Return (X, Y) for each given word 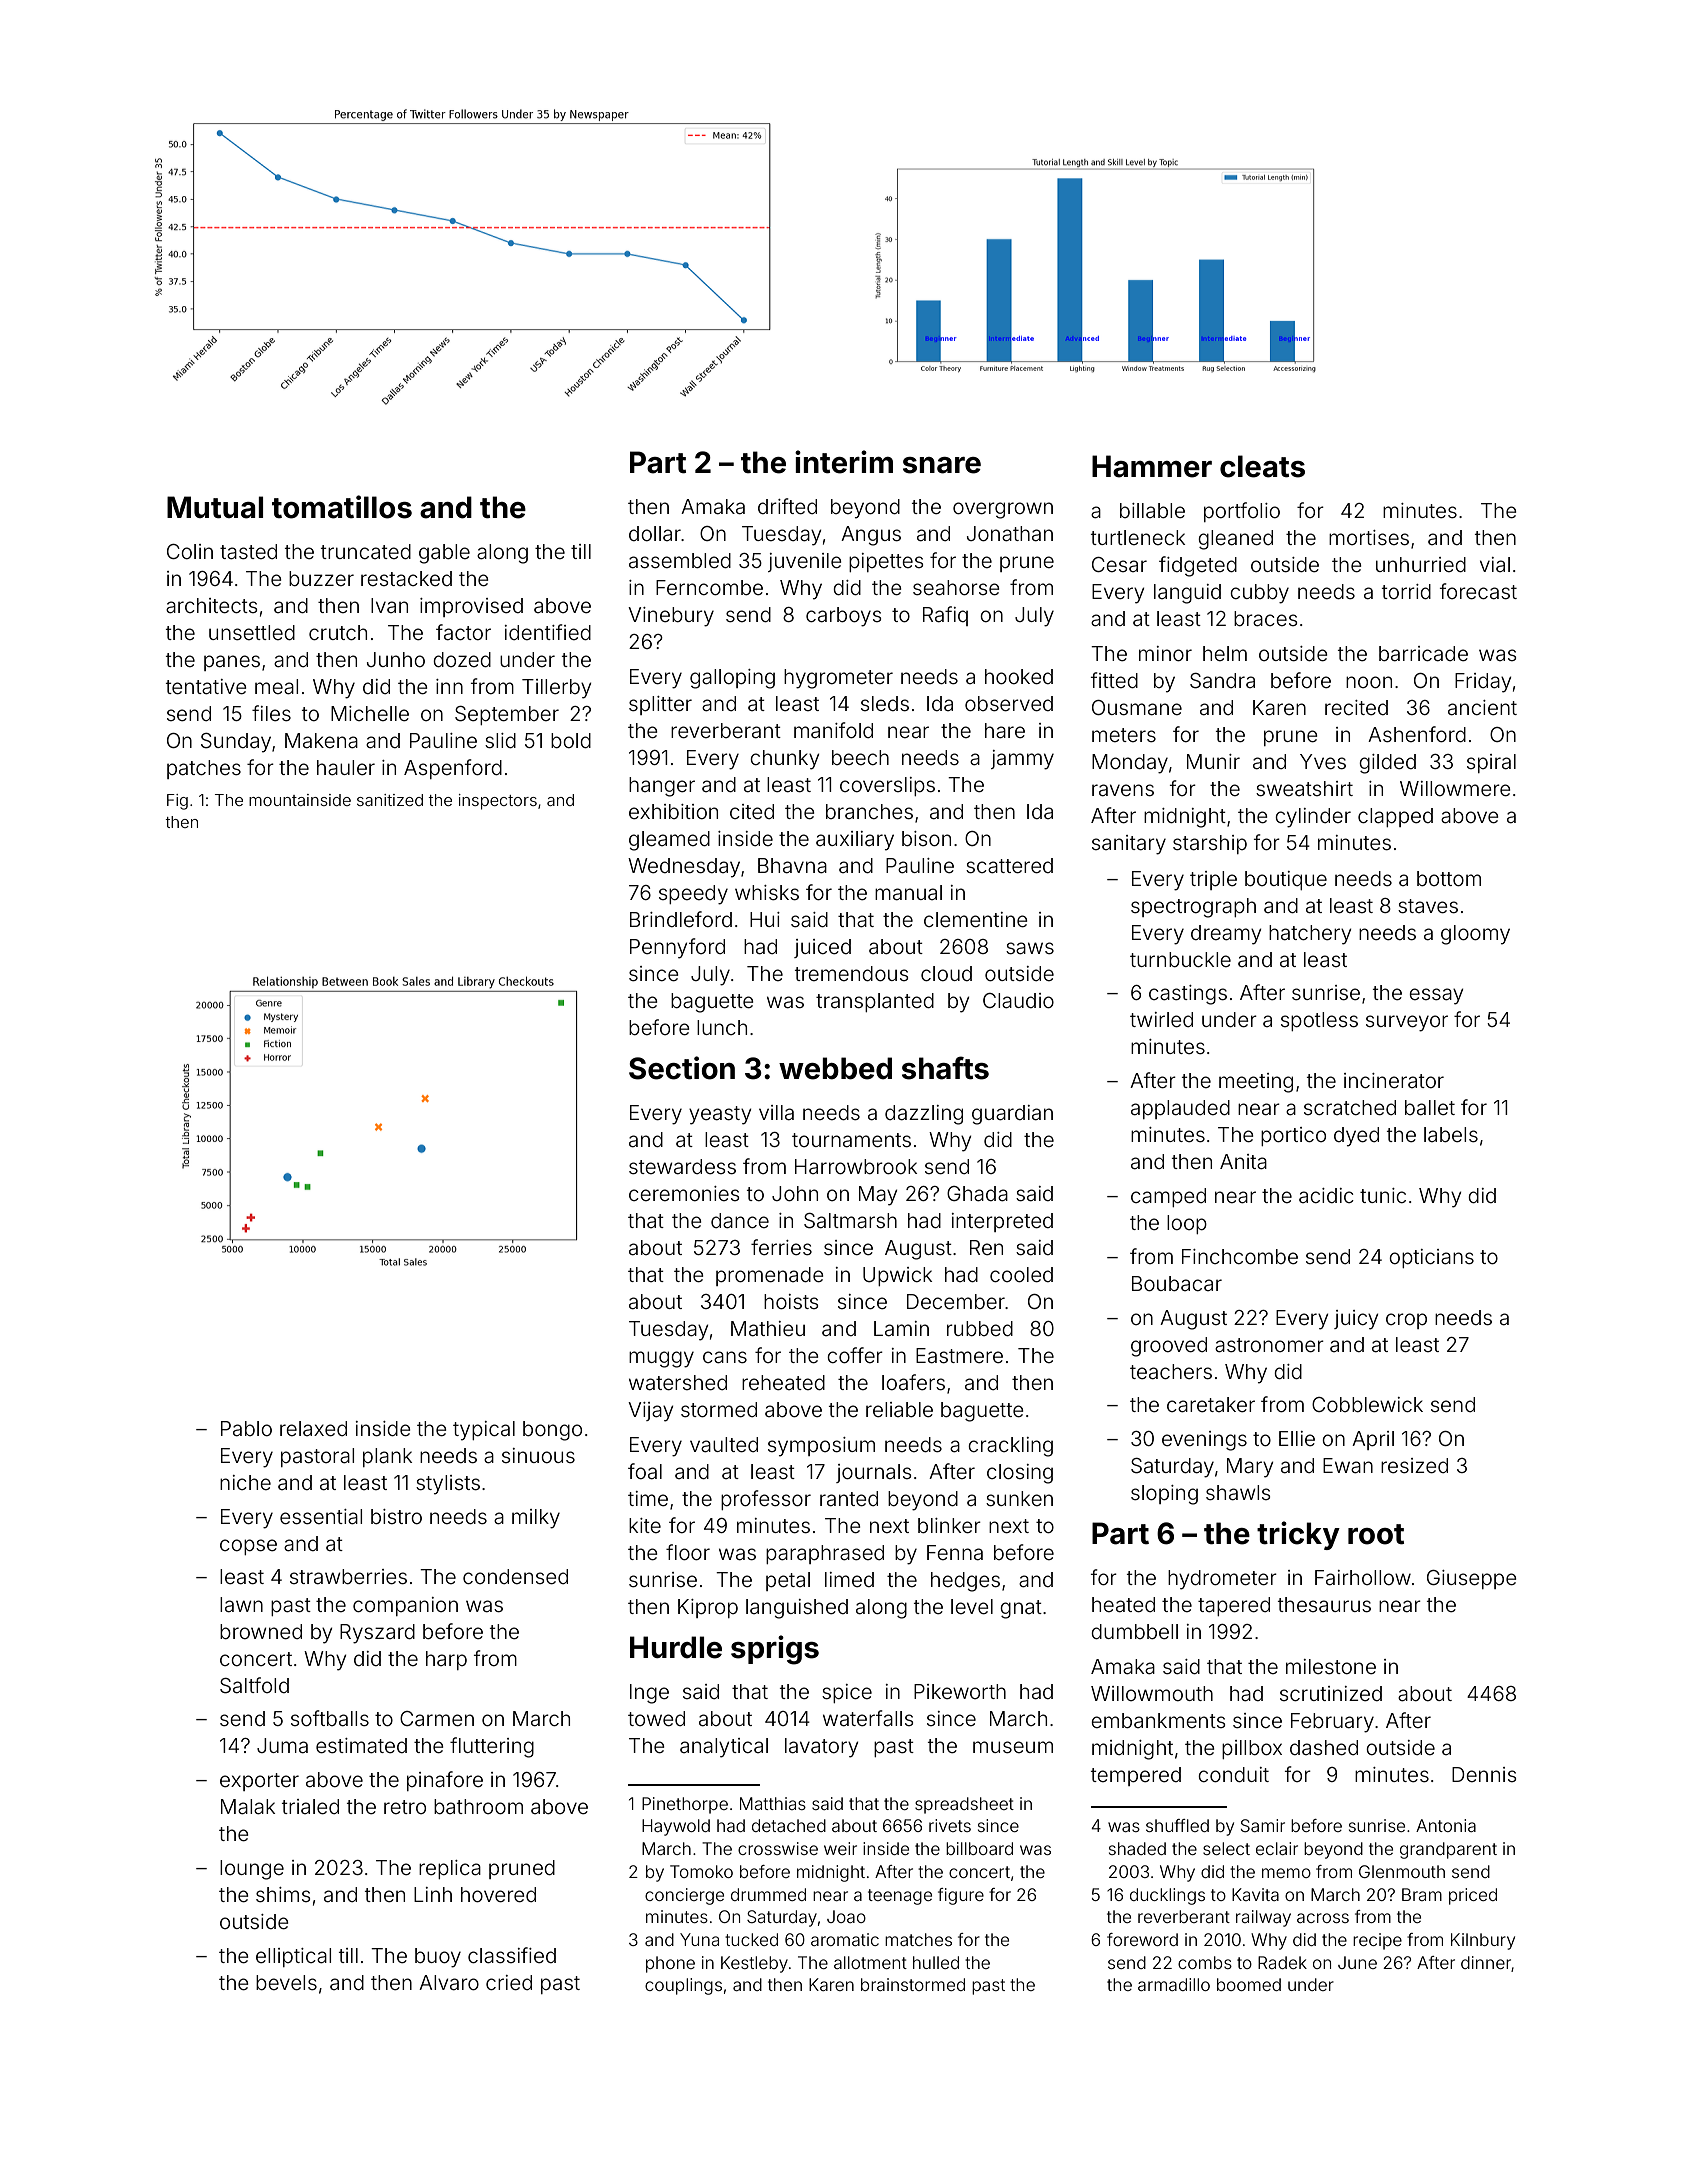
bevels (286, 1982)
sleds (885, 703)
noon (1369, 682)
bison (926, 838)
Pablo (246, 1428)
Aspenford (453, 769)
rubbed (980, 1328)
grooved (1169, 1347)
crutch (338, 632)
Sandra (1222, 681)
